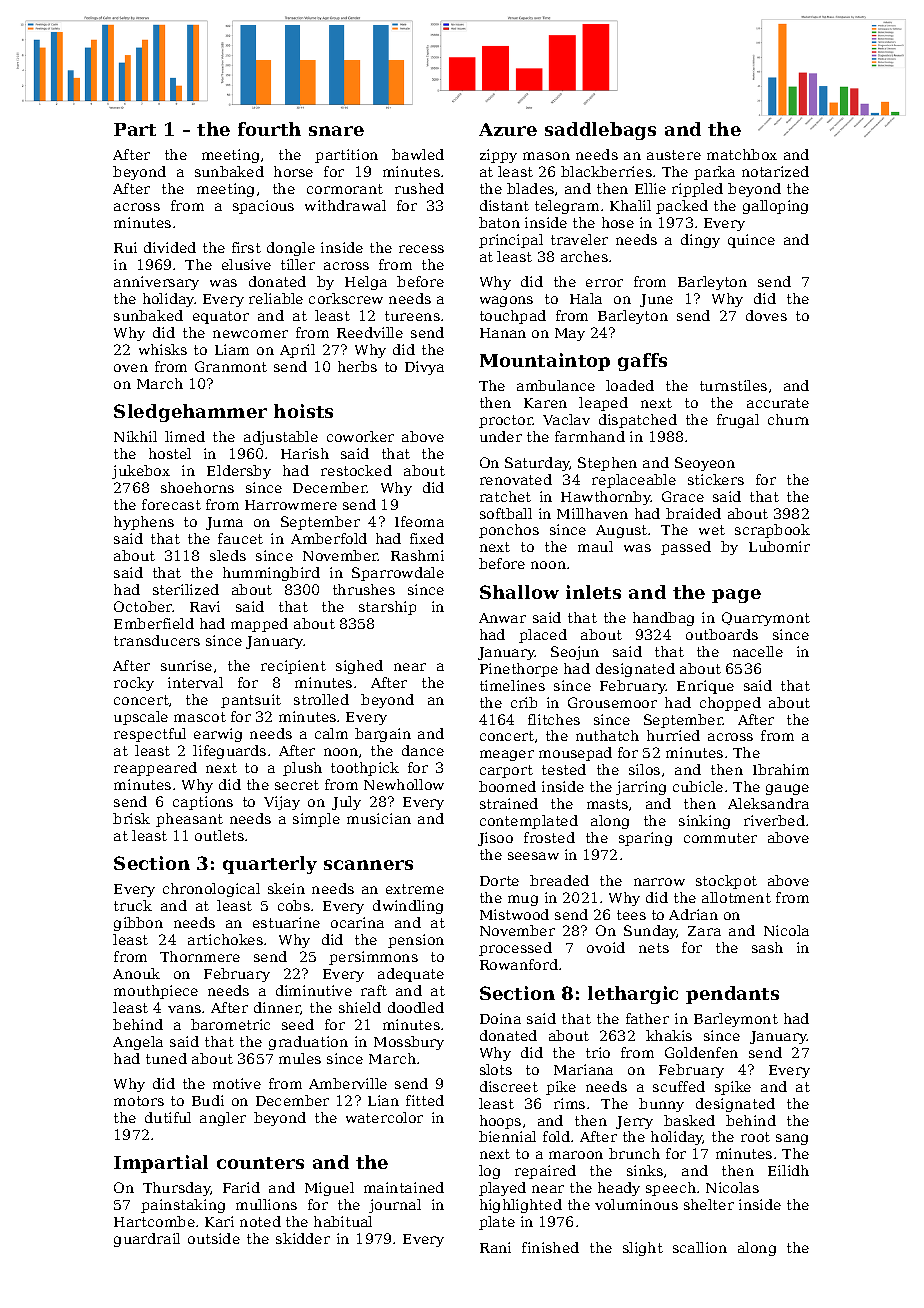 This page has height=1308, width=924. I want to click on Mistwood, so click(514, 914).
